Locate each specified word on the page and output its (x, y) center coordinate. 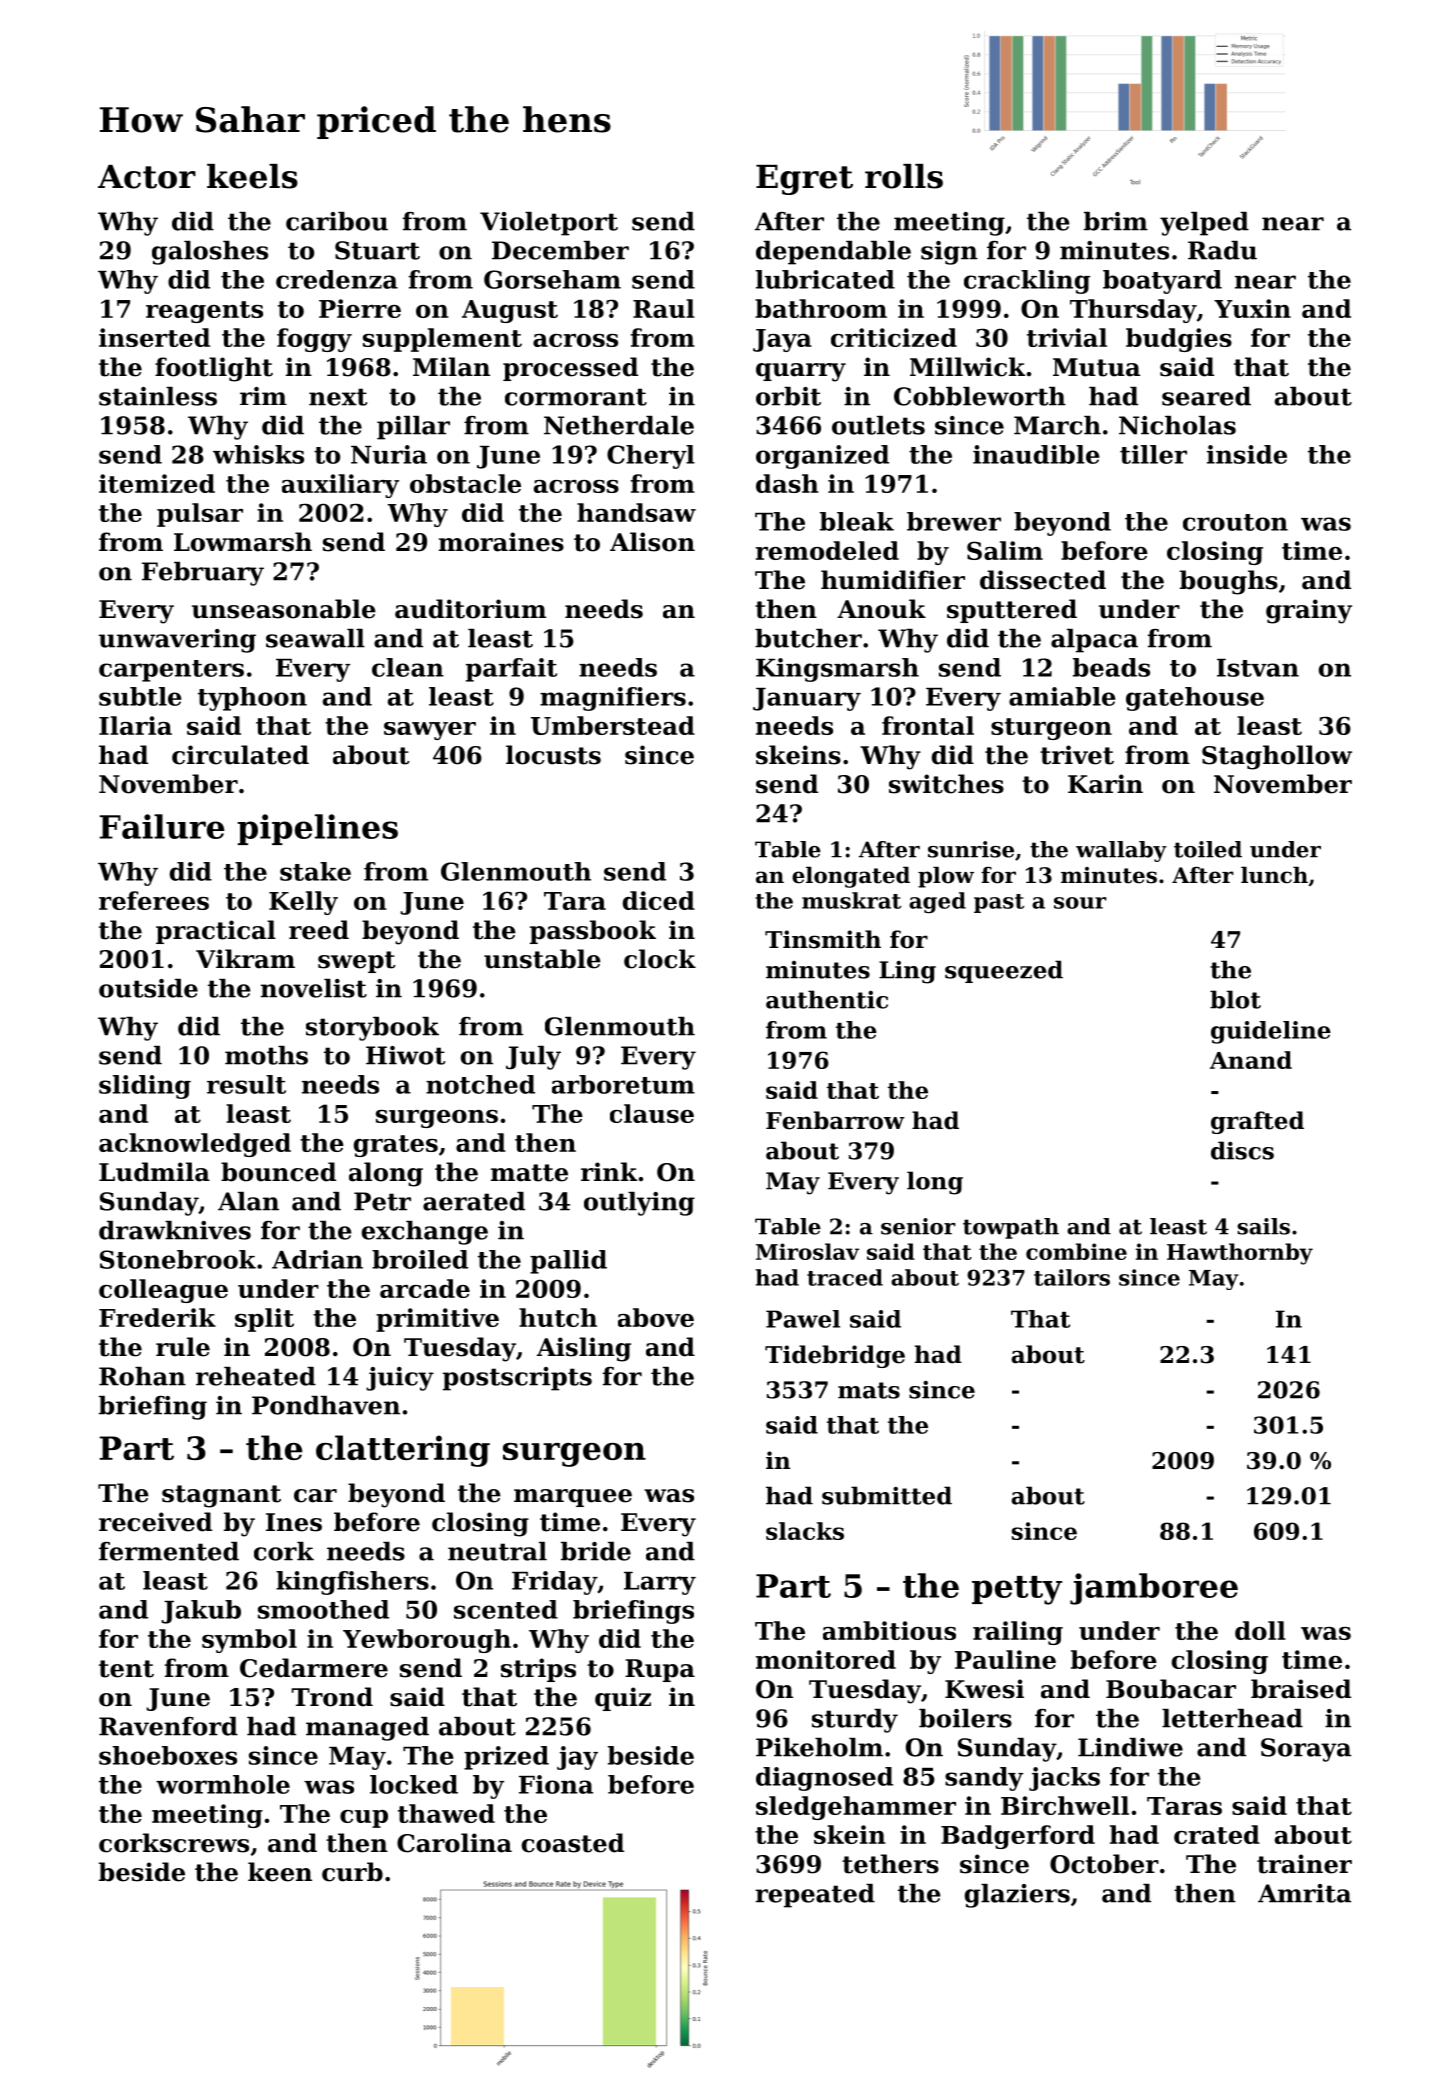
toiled (1208, 849)
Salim (1005, 550)
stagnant (221, 1496)
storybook (372, 1029)
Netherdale (619, 425)
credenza (337, 279)
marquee (573, 1498)
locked (414, 1784)
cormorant (576, 397)
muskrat (851, 900)
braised (1301, 1689)
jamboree (1154, 1589)
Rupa (660, 1670)
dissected (1043, 580)
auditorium (470, 609)
